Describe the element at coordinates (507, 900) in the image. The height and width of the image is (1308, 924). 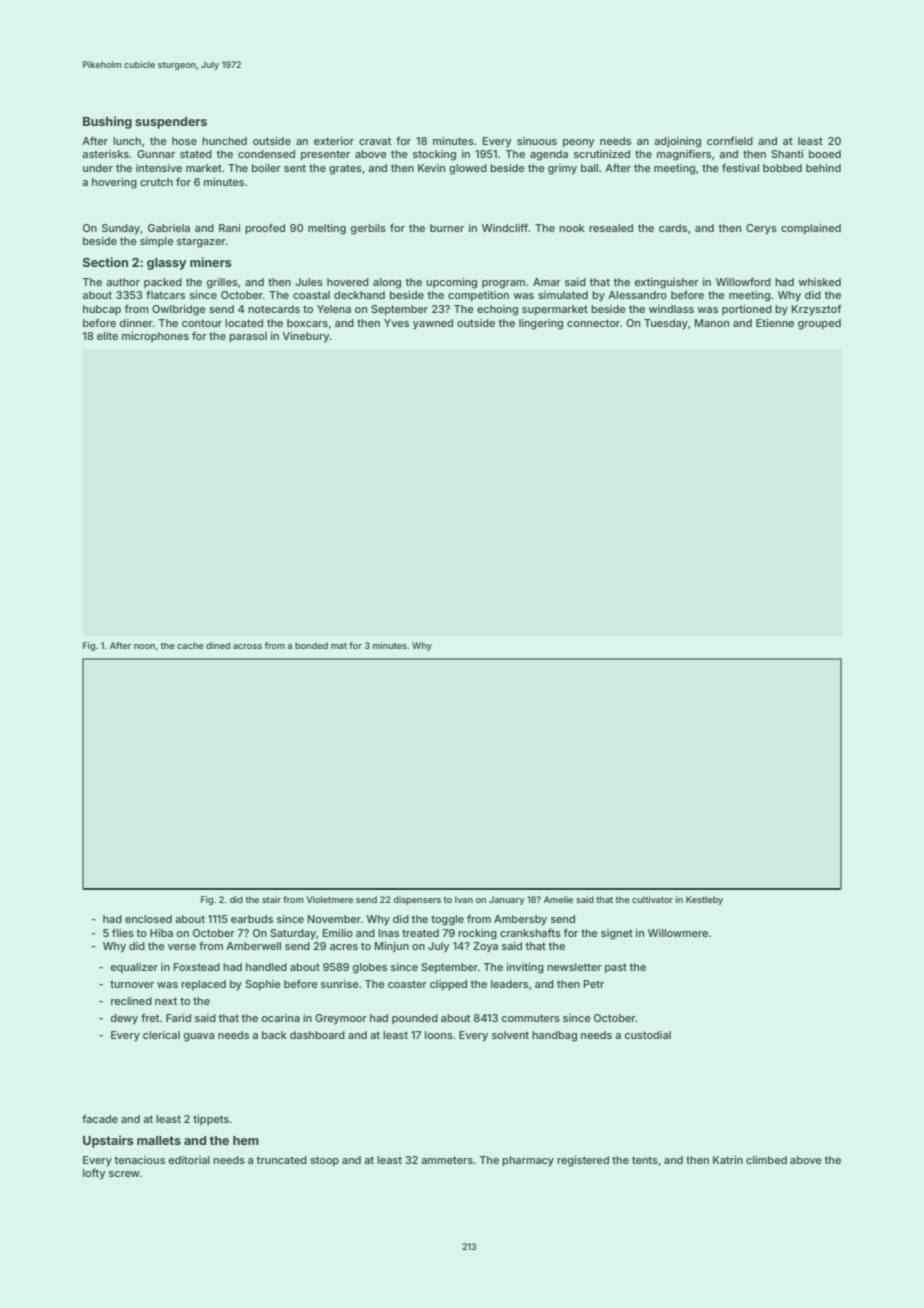
I see `January` at that location.
